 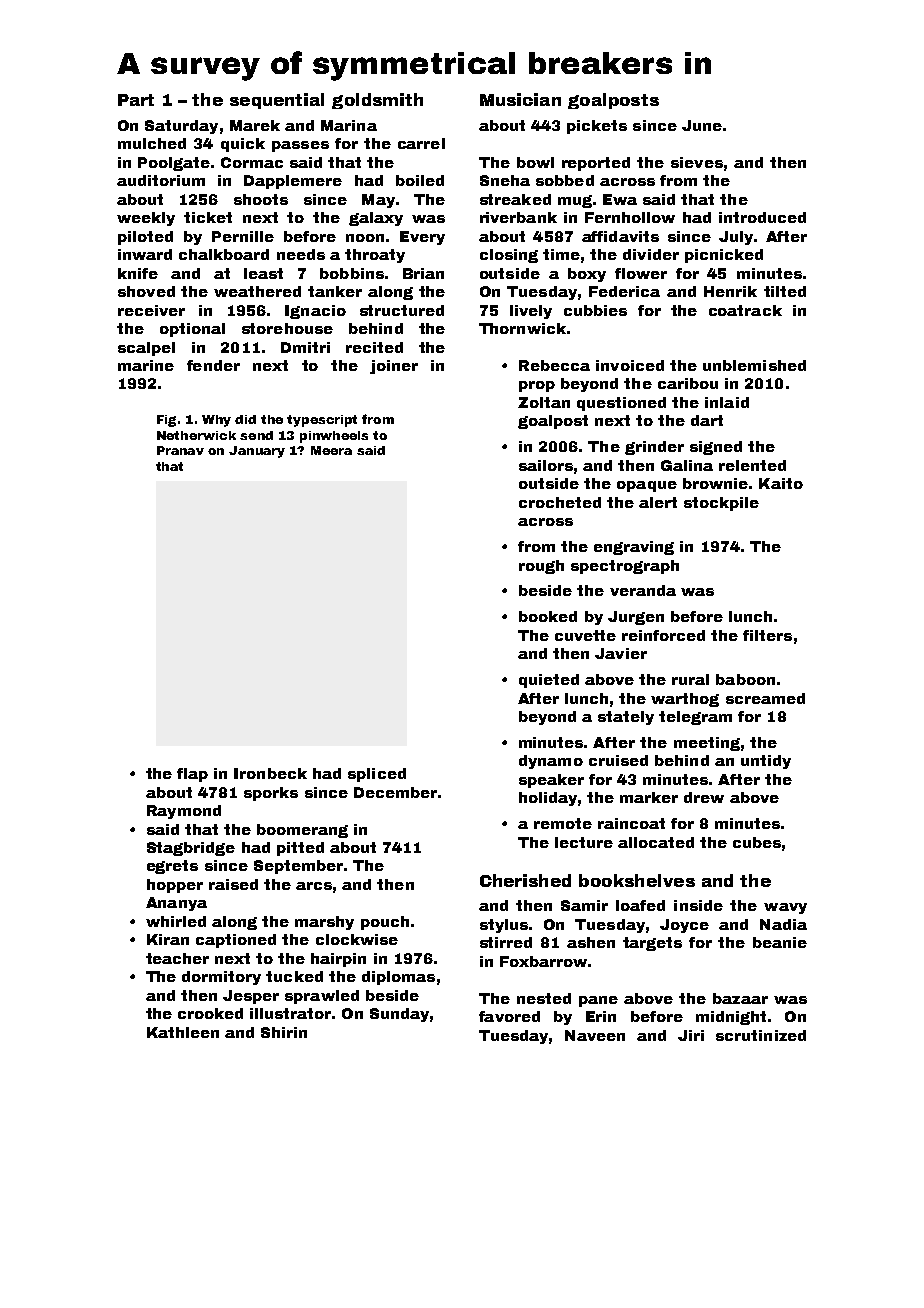 I want to click on Meera, so click(x=331, y=450).
